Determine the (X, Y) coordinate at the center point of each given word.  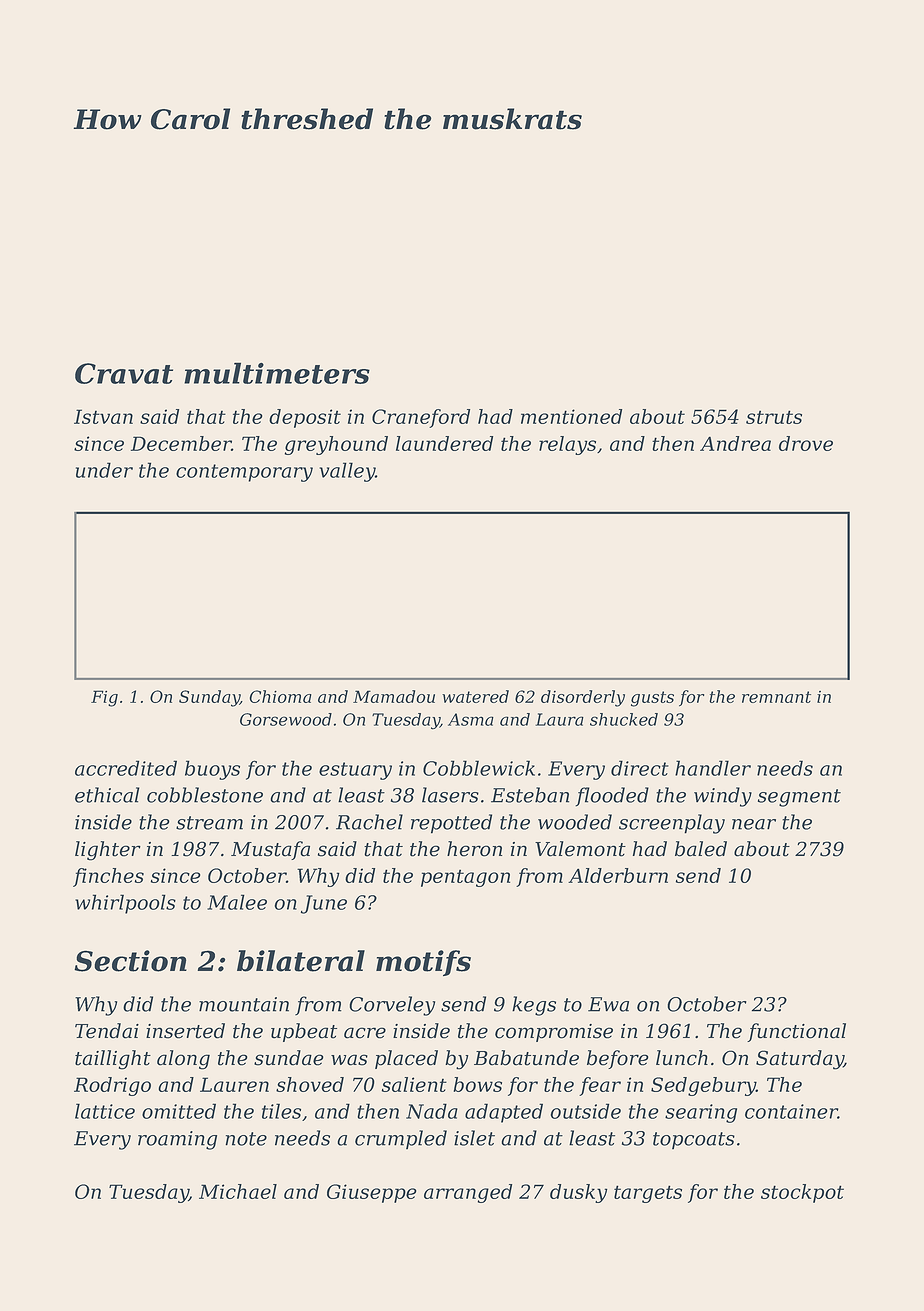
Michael (238, 1191)
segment (799, 798)
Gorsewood (286, 719)
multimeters (277, 373)
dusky (579, 1193)
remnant (776, 697)
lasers (450, 795)
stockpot (802, 1193)
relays (567, 445)
